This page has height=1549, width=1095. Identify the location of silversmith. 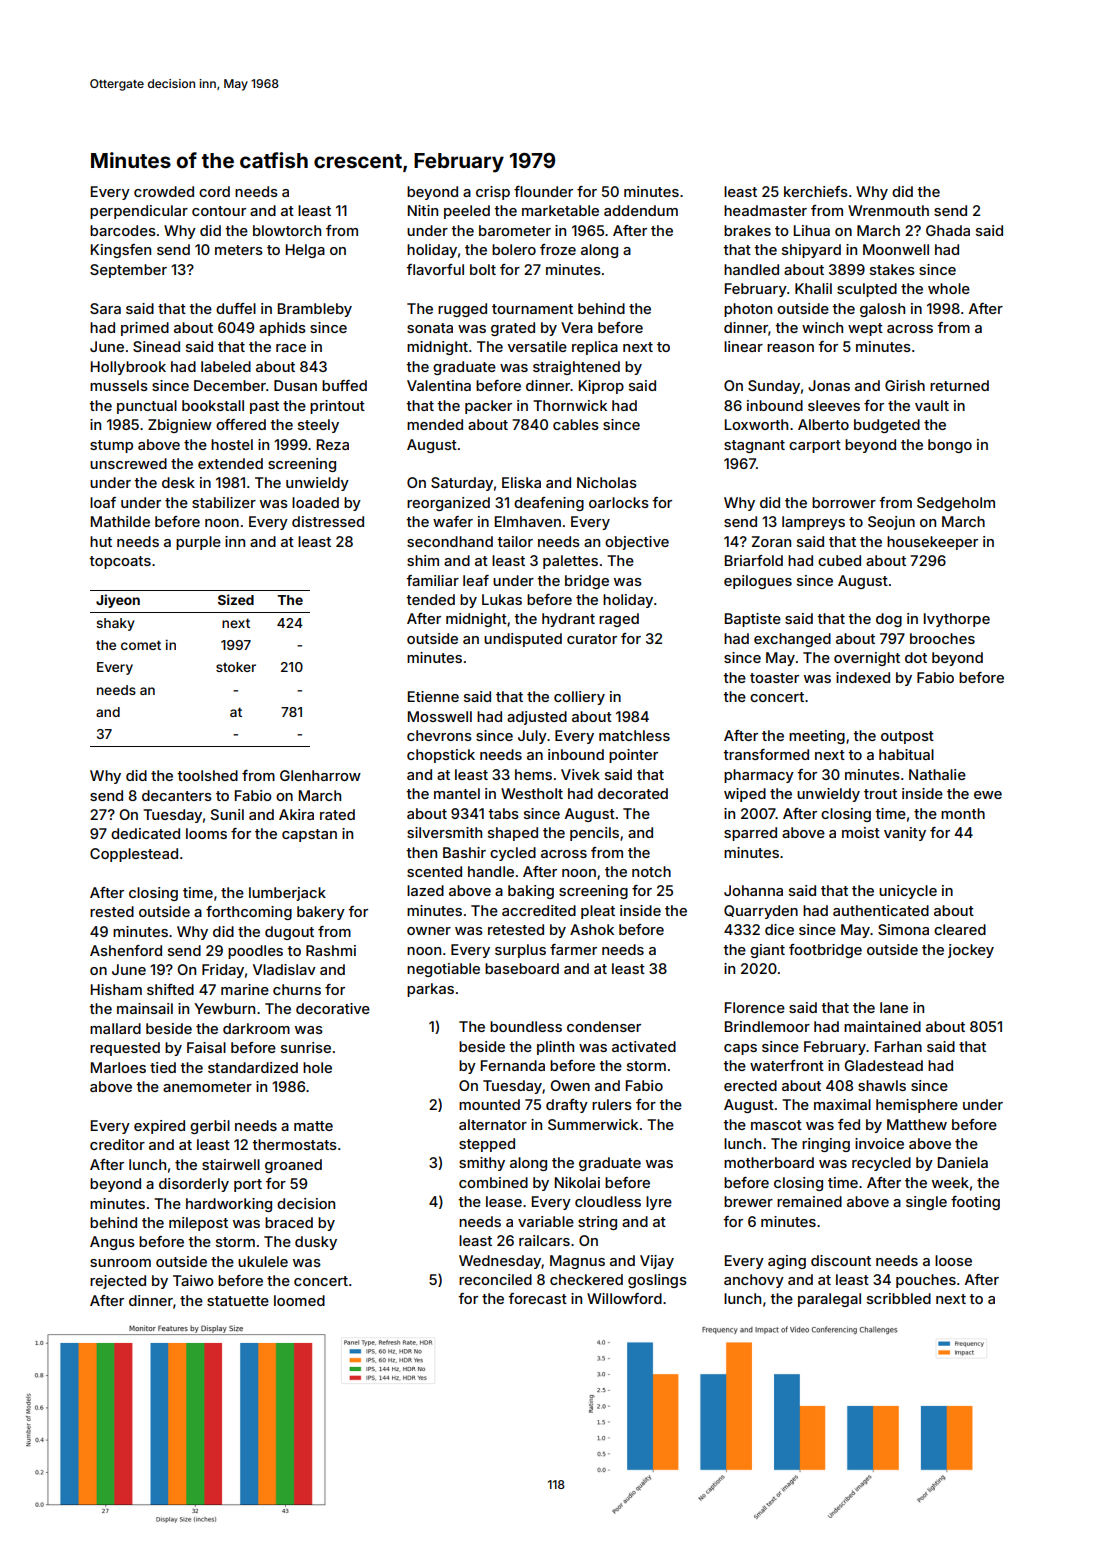
(444, 832).
